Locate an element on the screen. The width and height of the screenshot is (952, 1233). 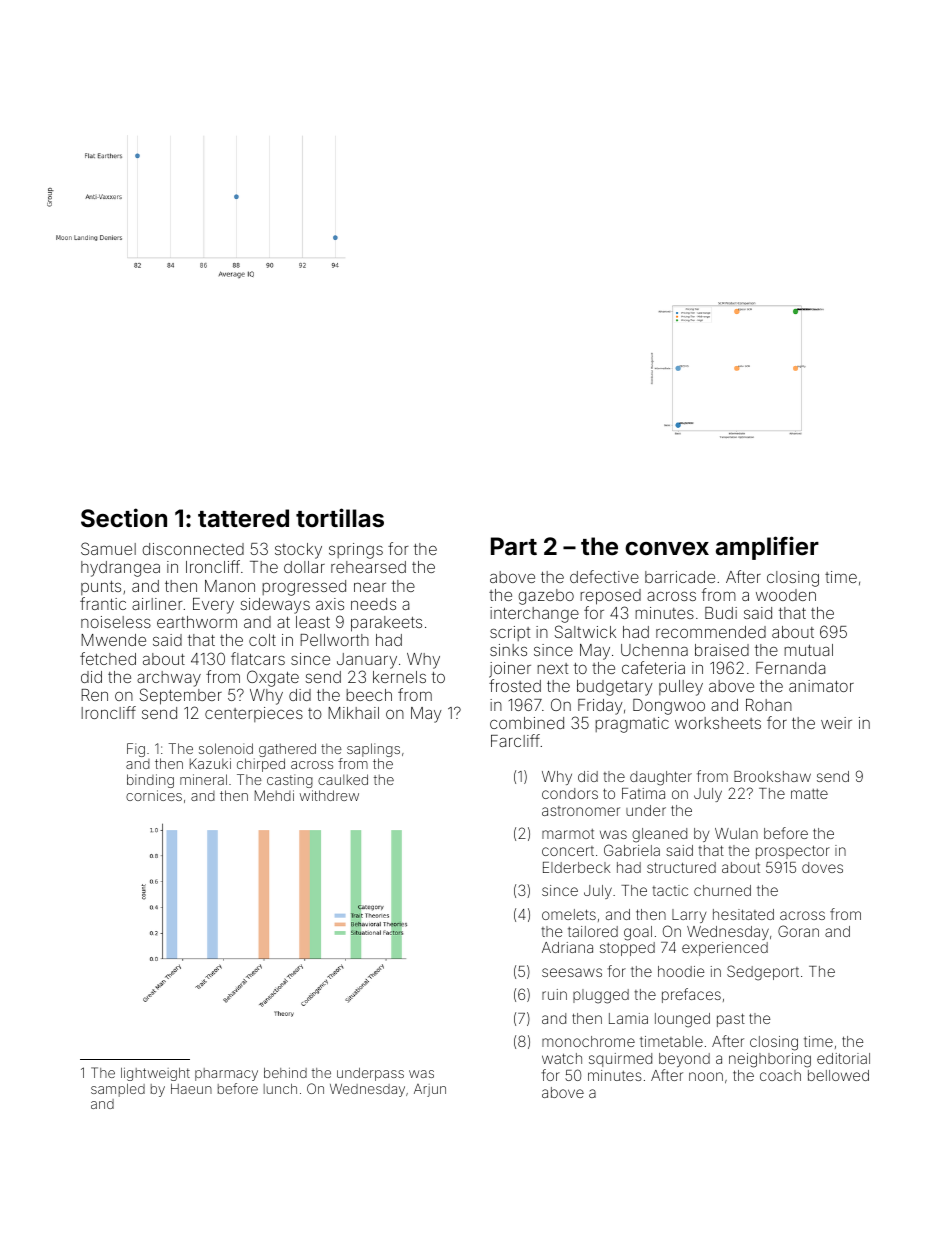
sampled is located at coordinates (118, 1090).
